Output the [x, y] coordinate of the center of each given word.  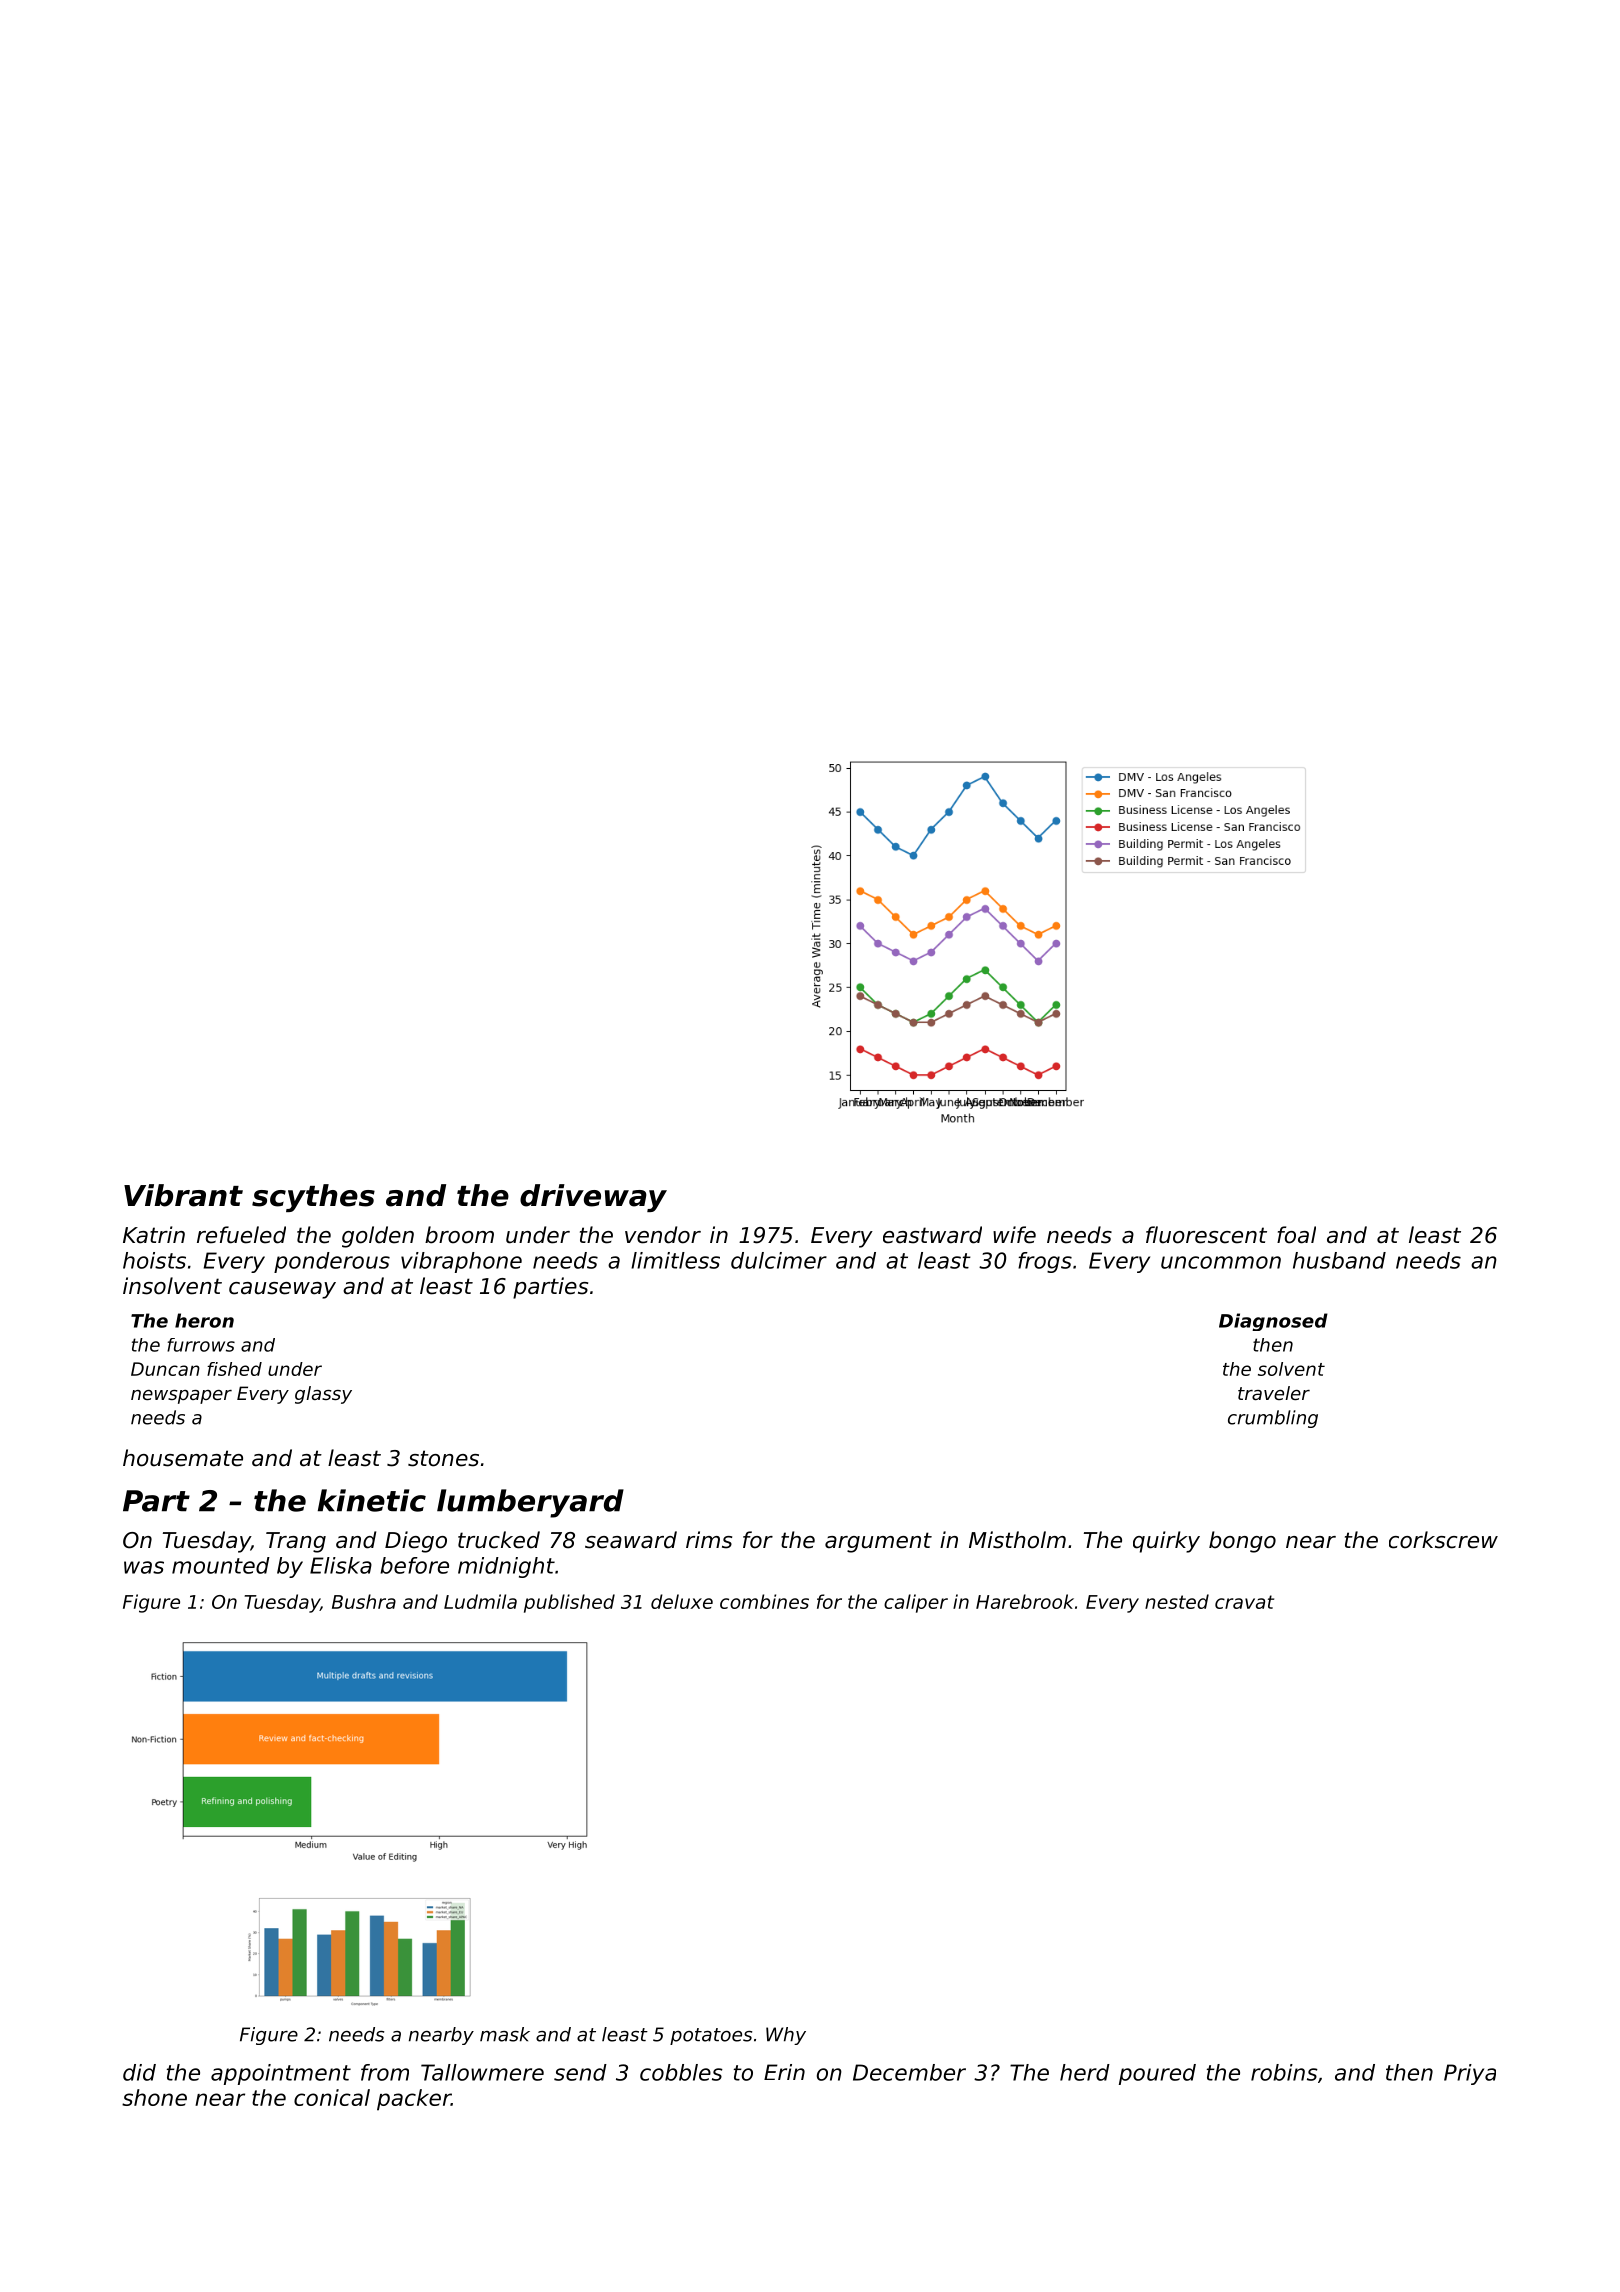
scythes [313, 1198]
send [580, 2072]
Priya [1470, 2074]
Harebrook [1025, 1601]
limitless [675, 1260]
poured [1157, 2074]
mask [505, 2034]
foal [1296, 1235]
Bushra [364, 1601]
